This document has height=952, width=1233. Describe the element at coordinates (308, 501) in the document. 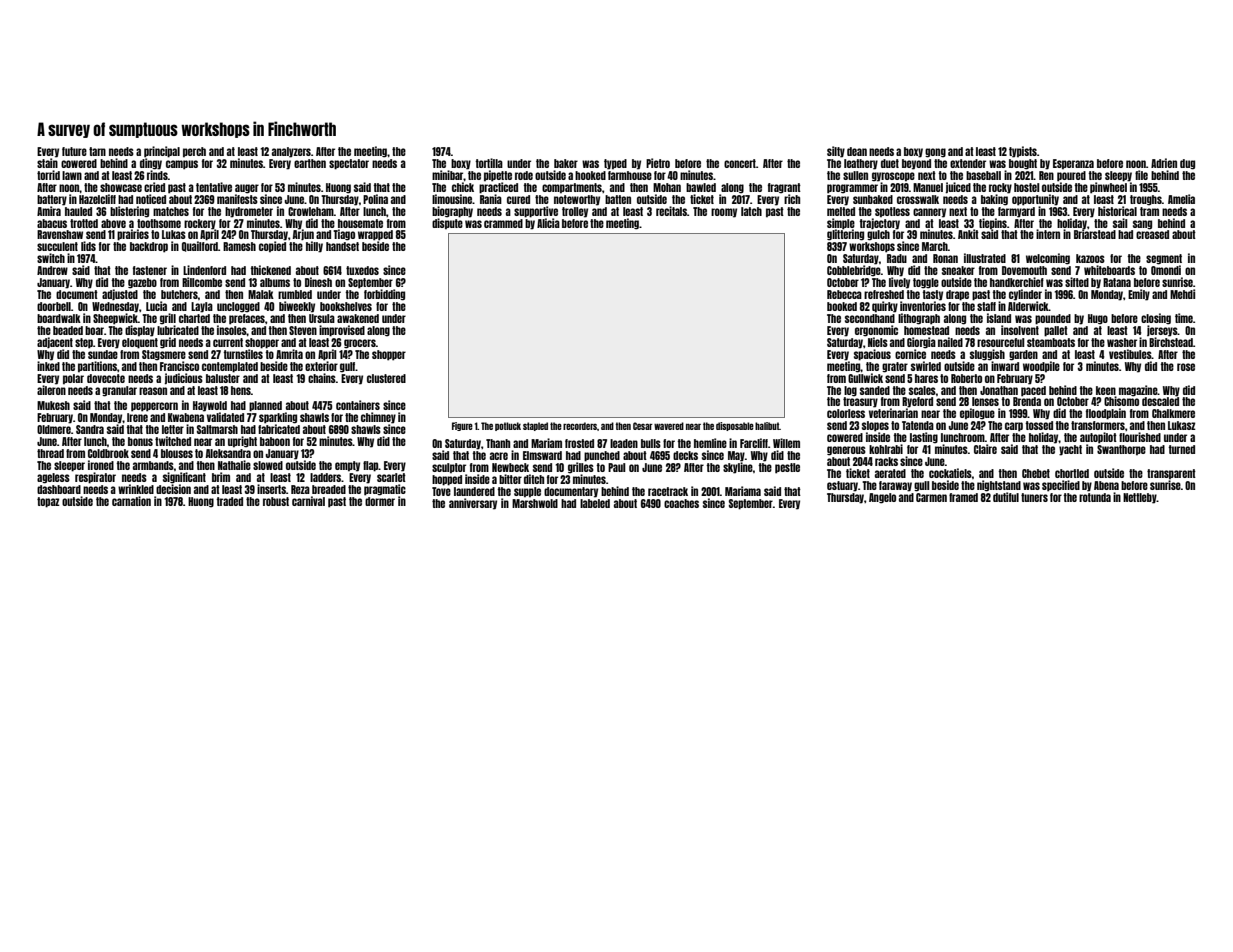

I see `carnival` at that location.
